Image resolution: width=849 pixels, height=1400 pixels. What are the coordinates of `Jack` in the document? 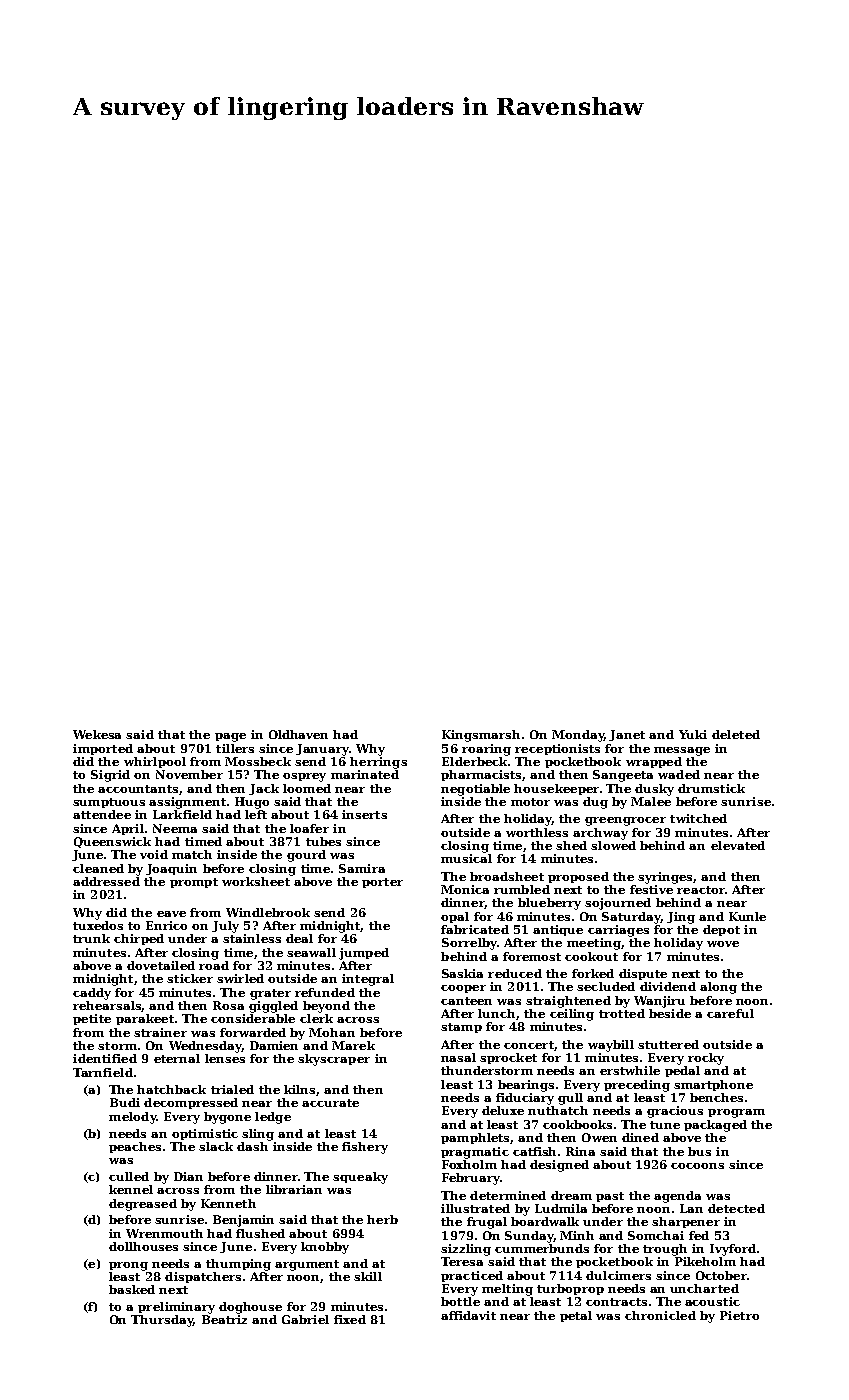 It's located at (264, 789).
